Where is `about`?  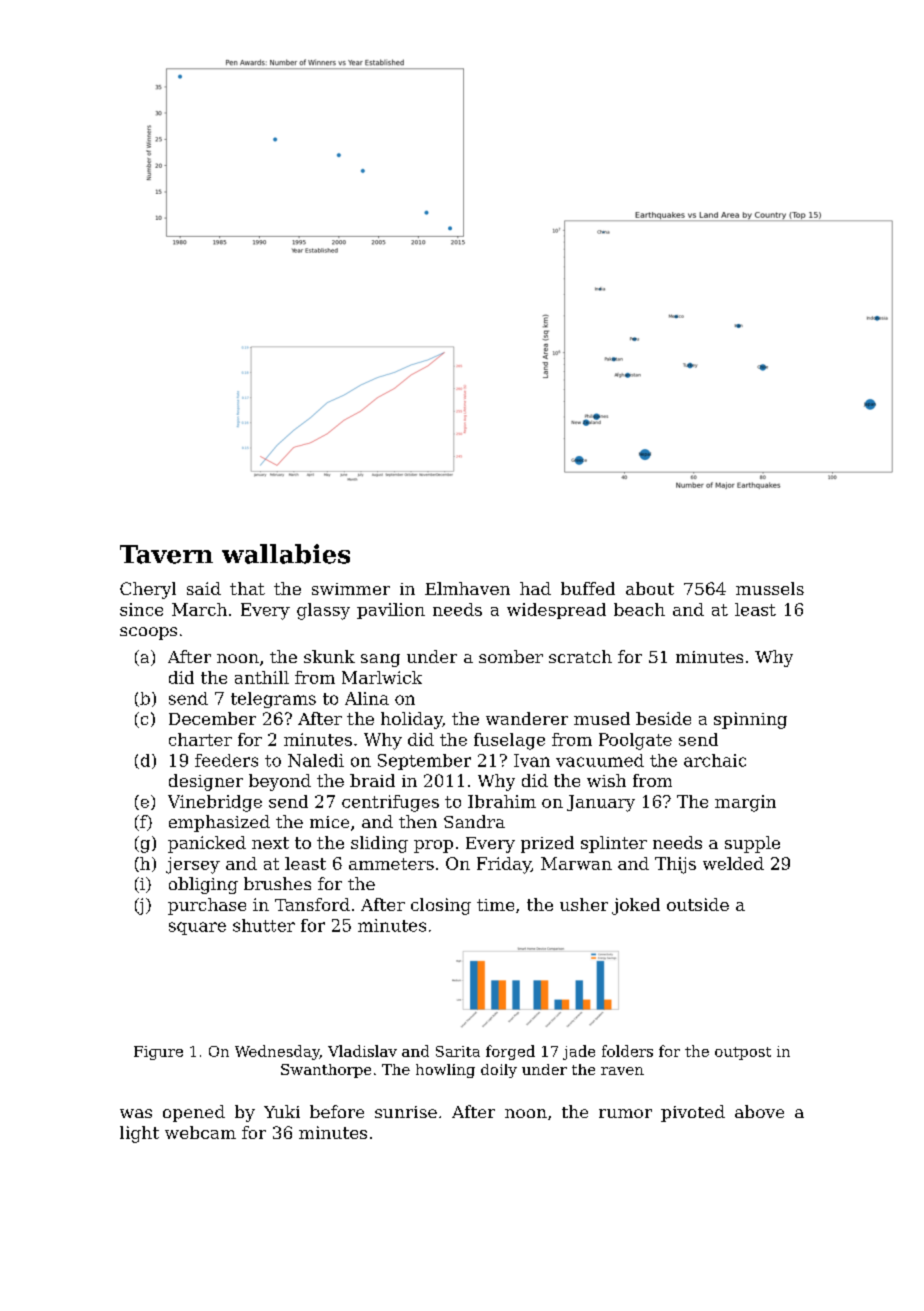
about is located at coordinates (650, 588).
